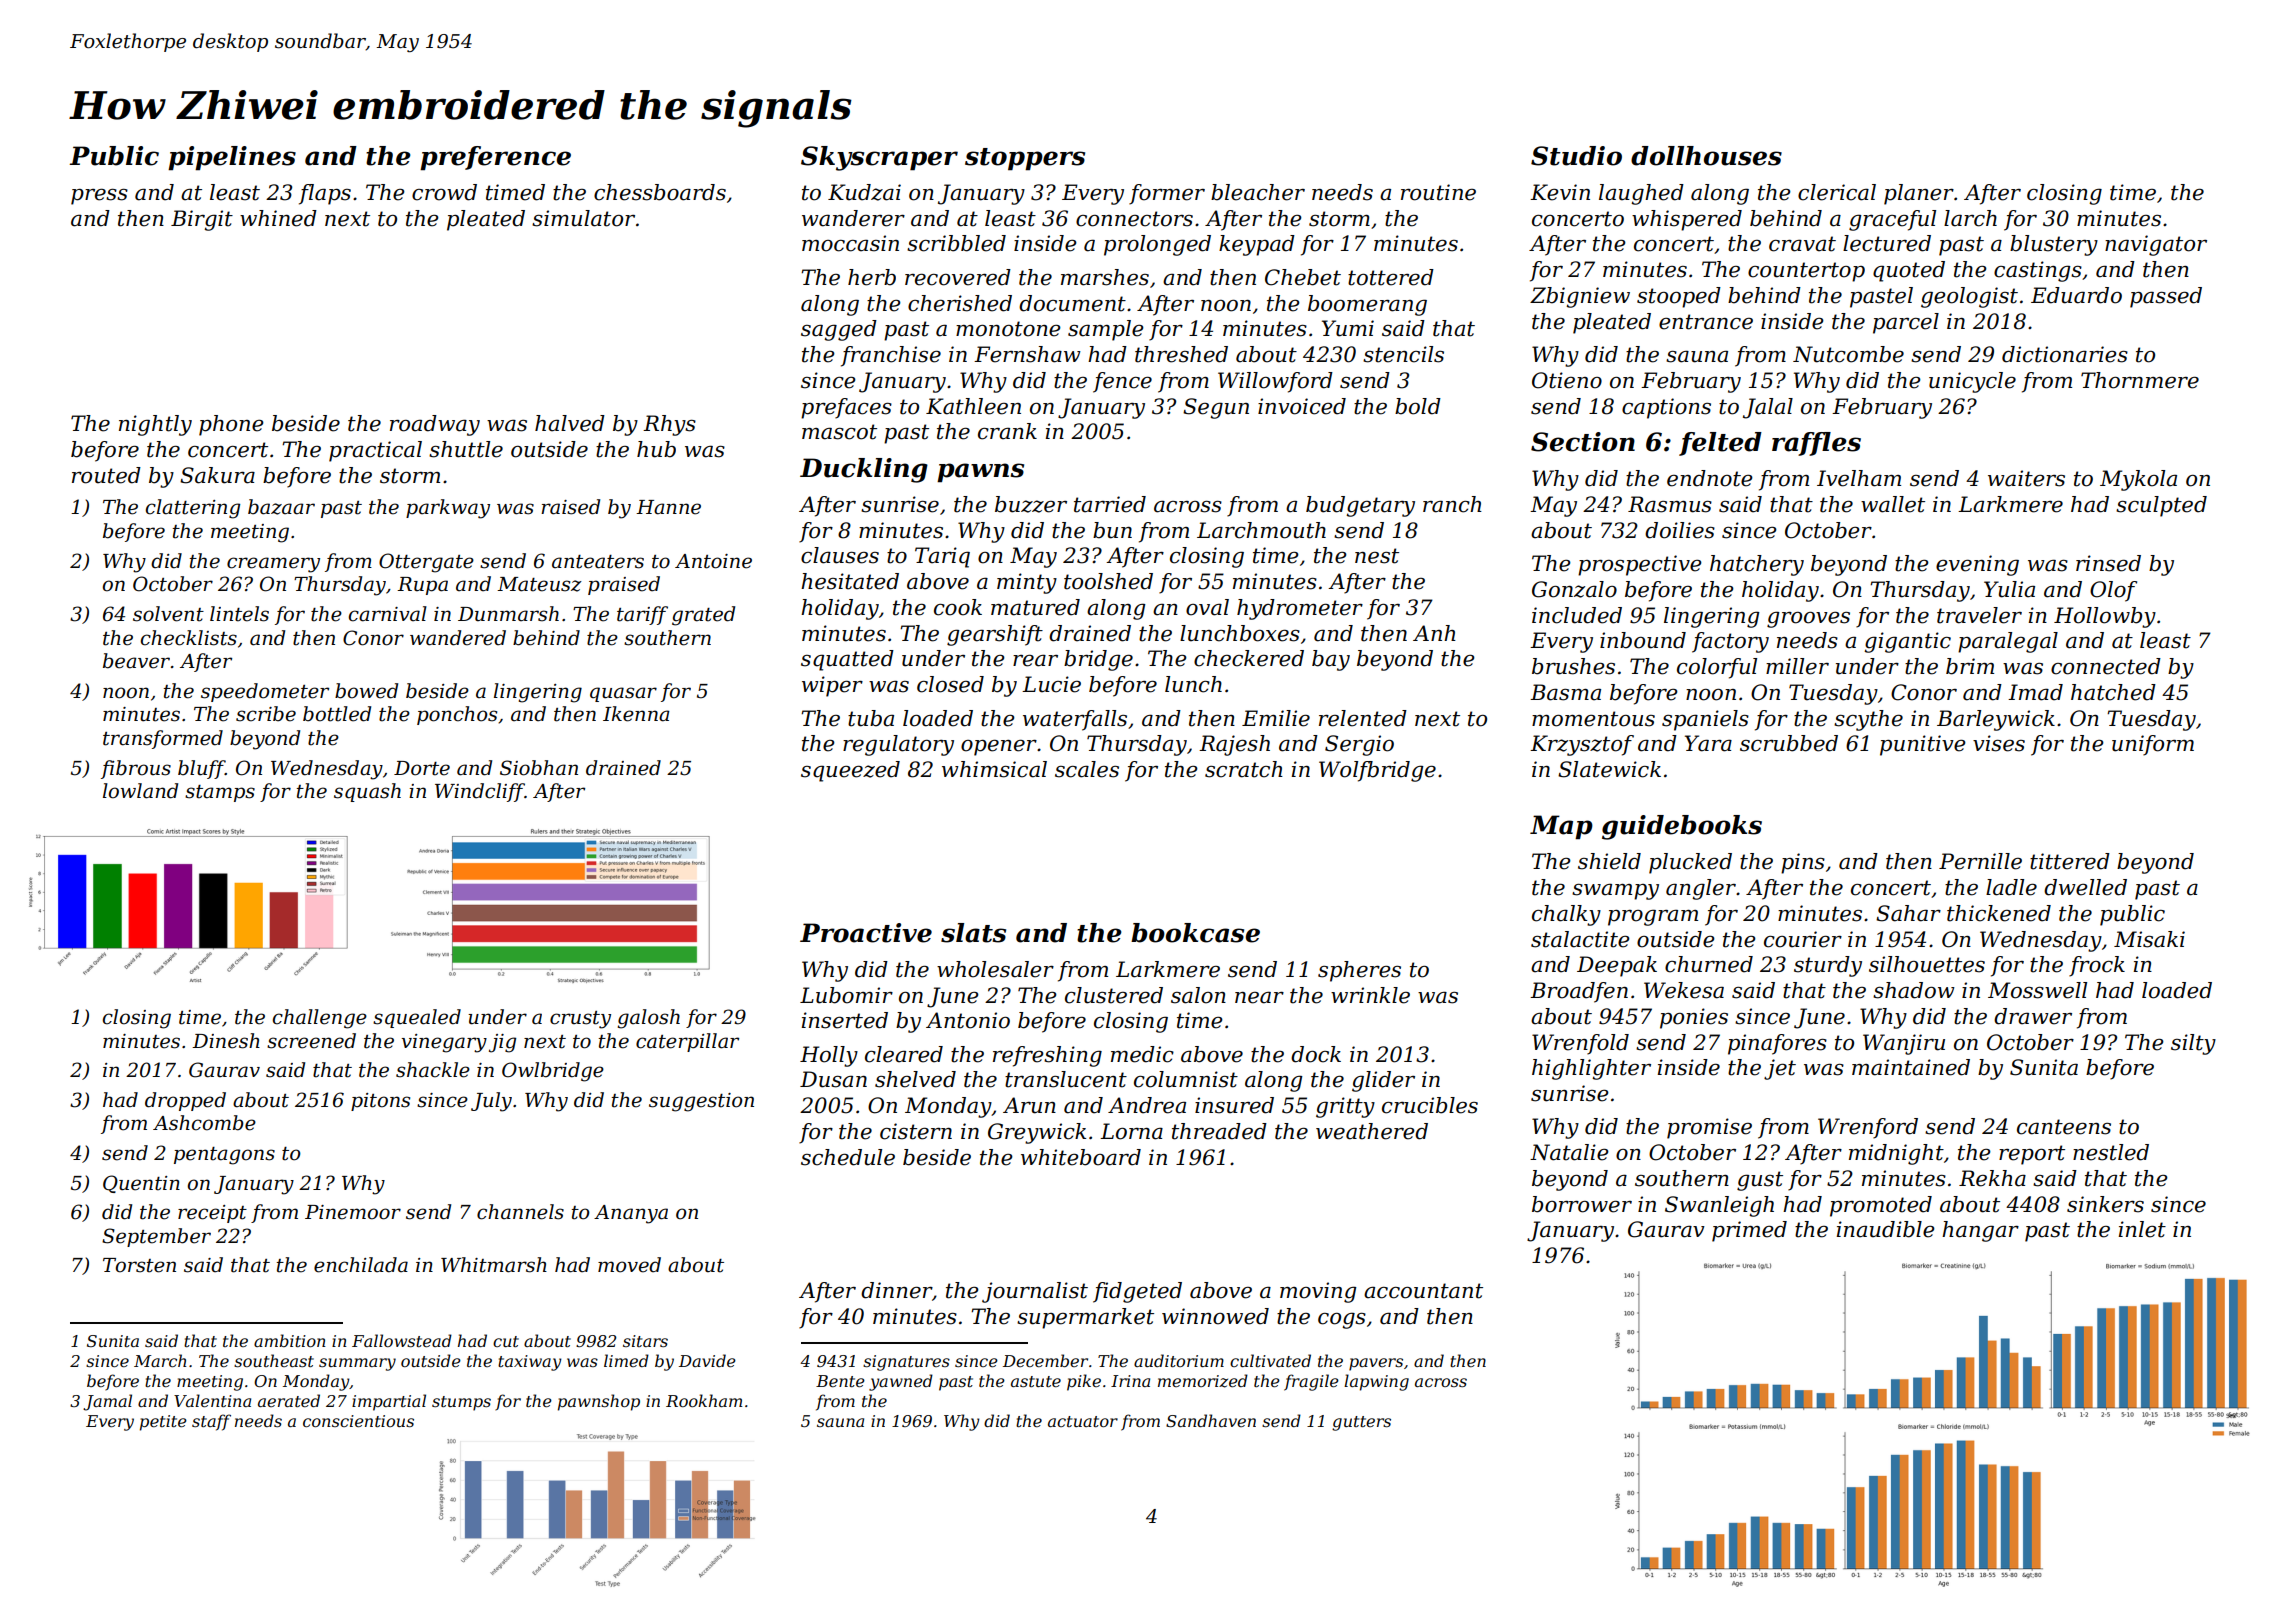 Image resolution: width=2292 pixels, height=1620 pixels. What do you see at coordinates (539, 768) in the screenshot?
I see `Siobhan` at bounding box center [539, 768].
